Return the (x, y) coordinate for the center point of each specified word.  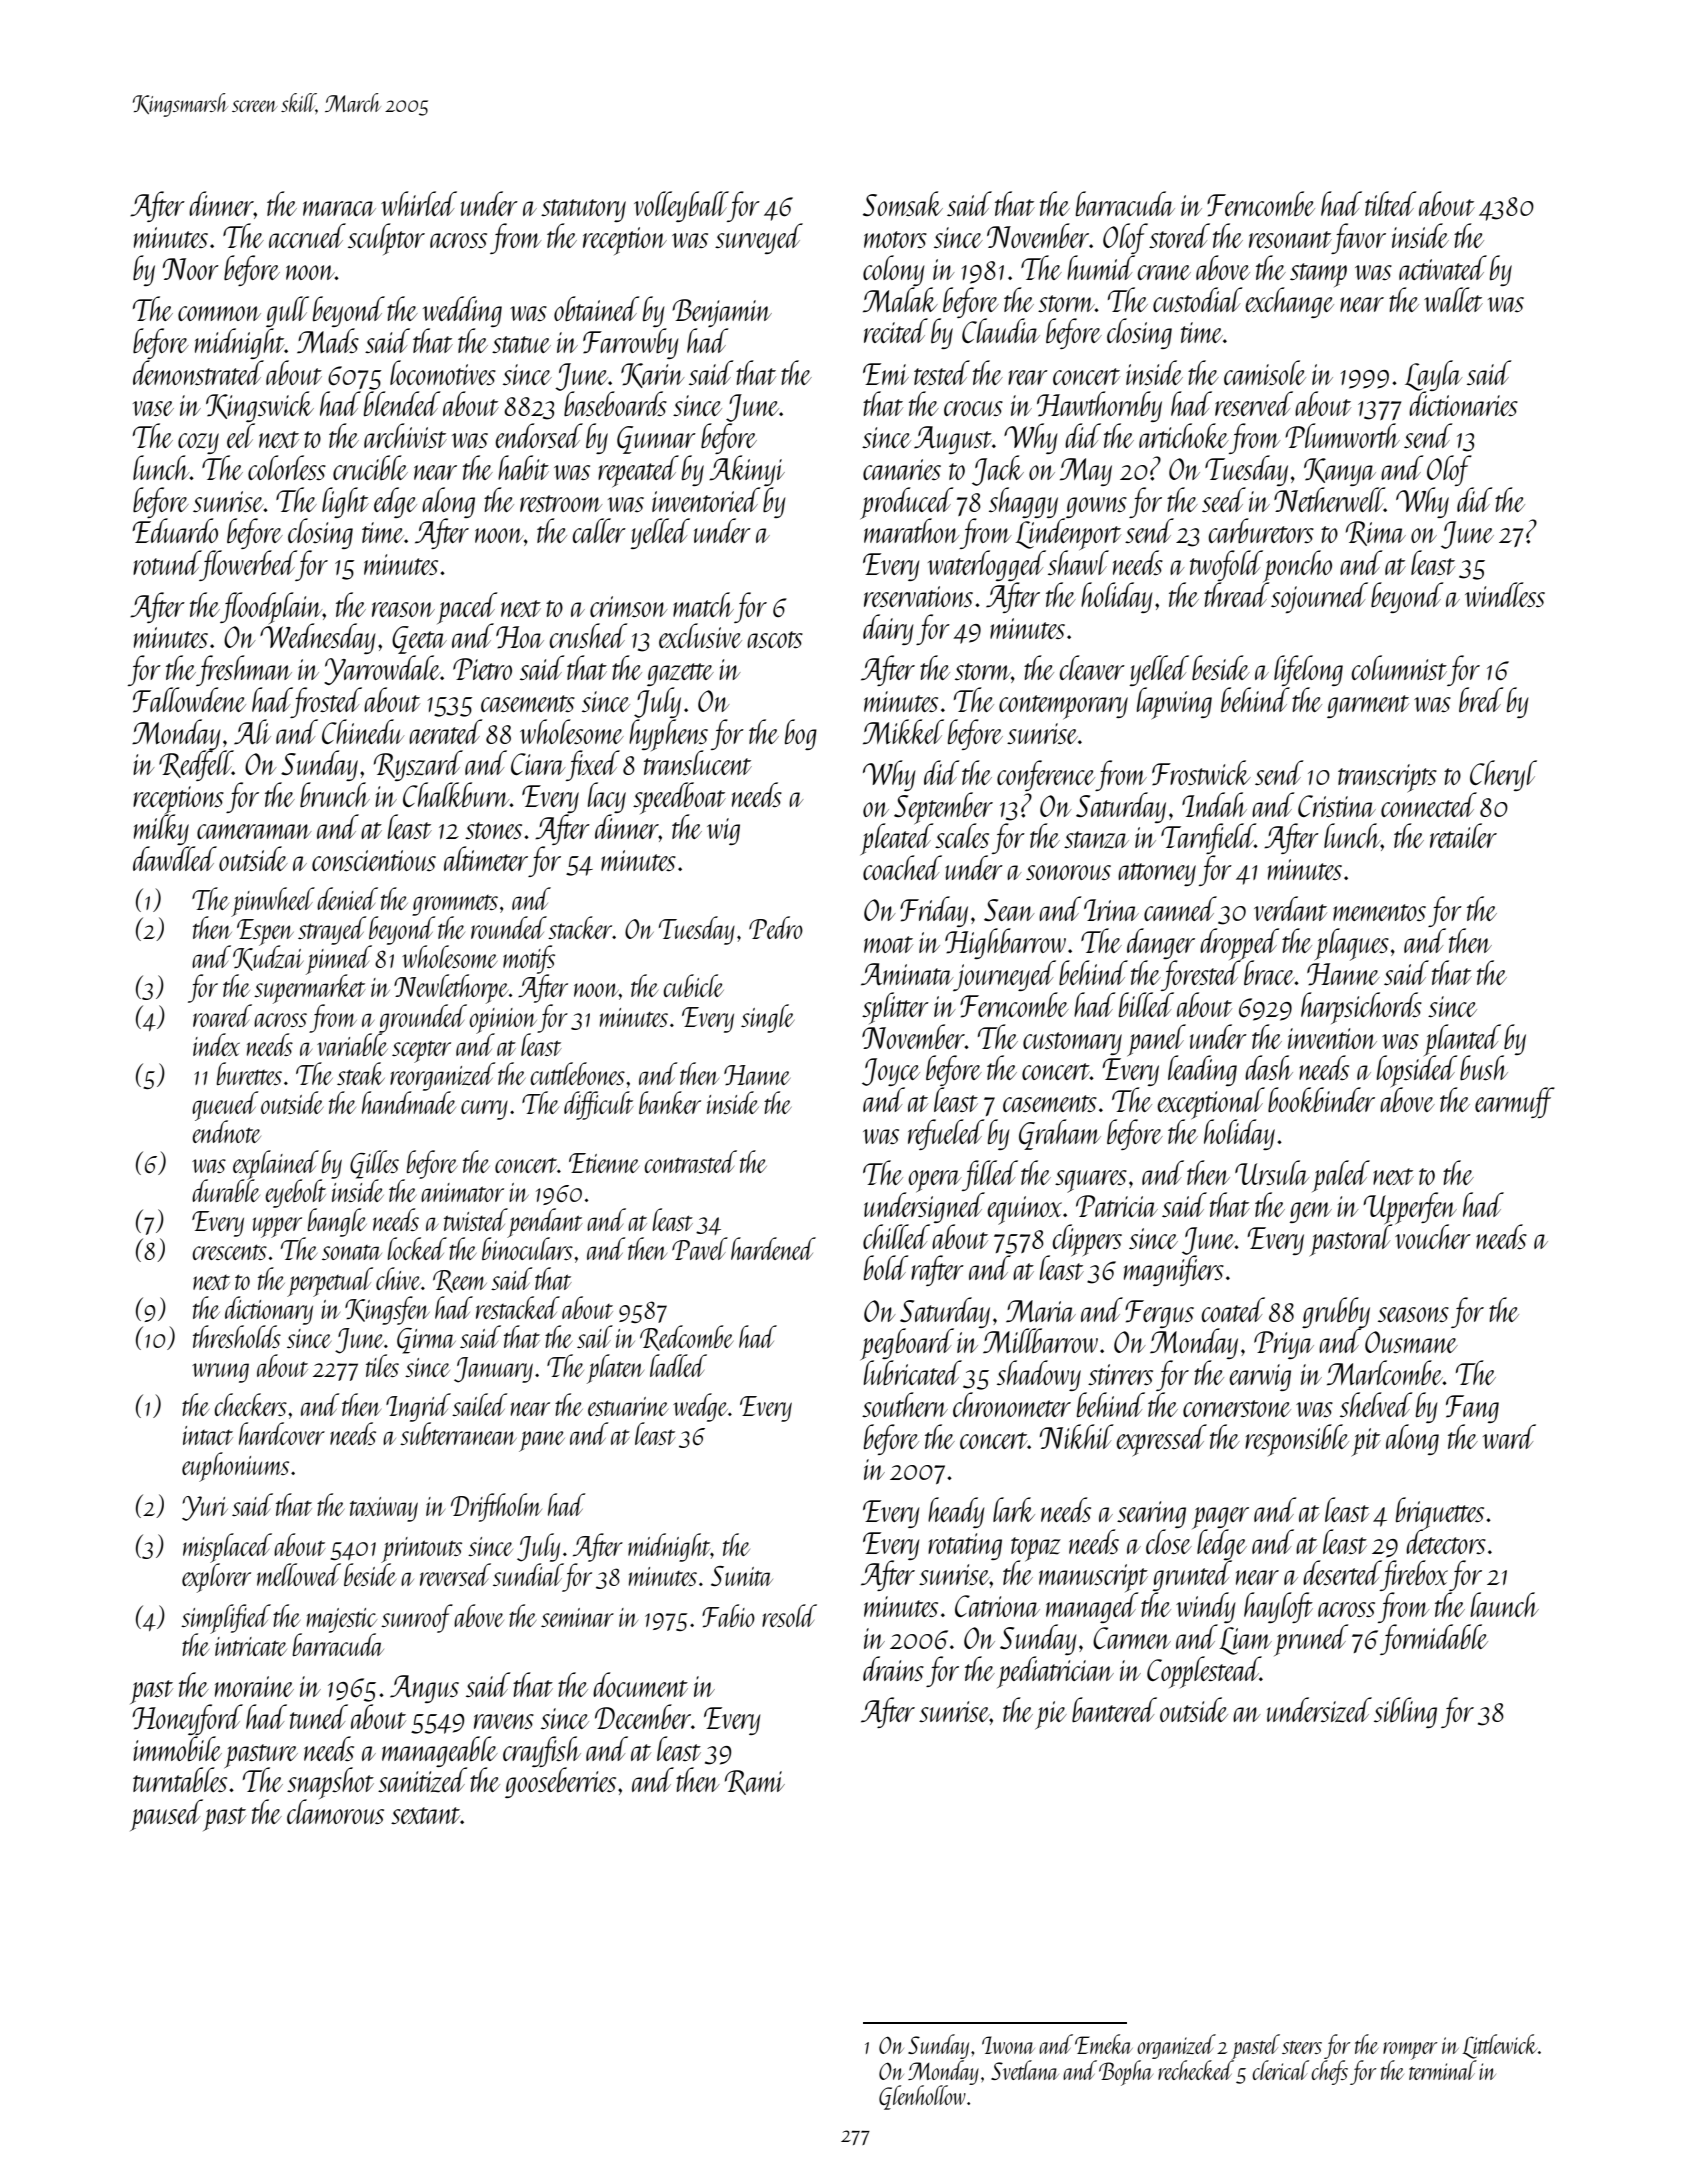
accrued (307, 235)
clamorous (335, 1812)
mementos (1379, 912)
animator (462, 1192)
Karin (652, 375)
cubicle (694, 985)
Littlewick (1499, 2046)
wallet (1453, 299)
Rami (755, 1782)
